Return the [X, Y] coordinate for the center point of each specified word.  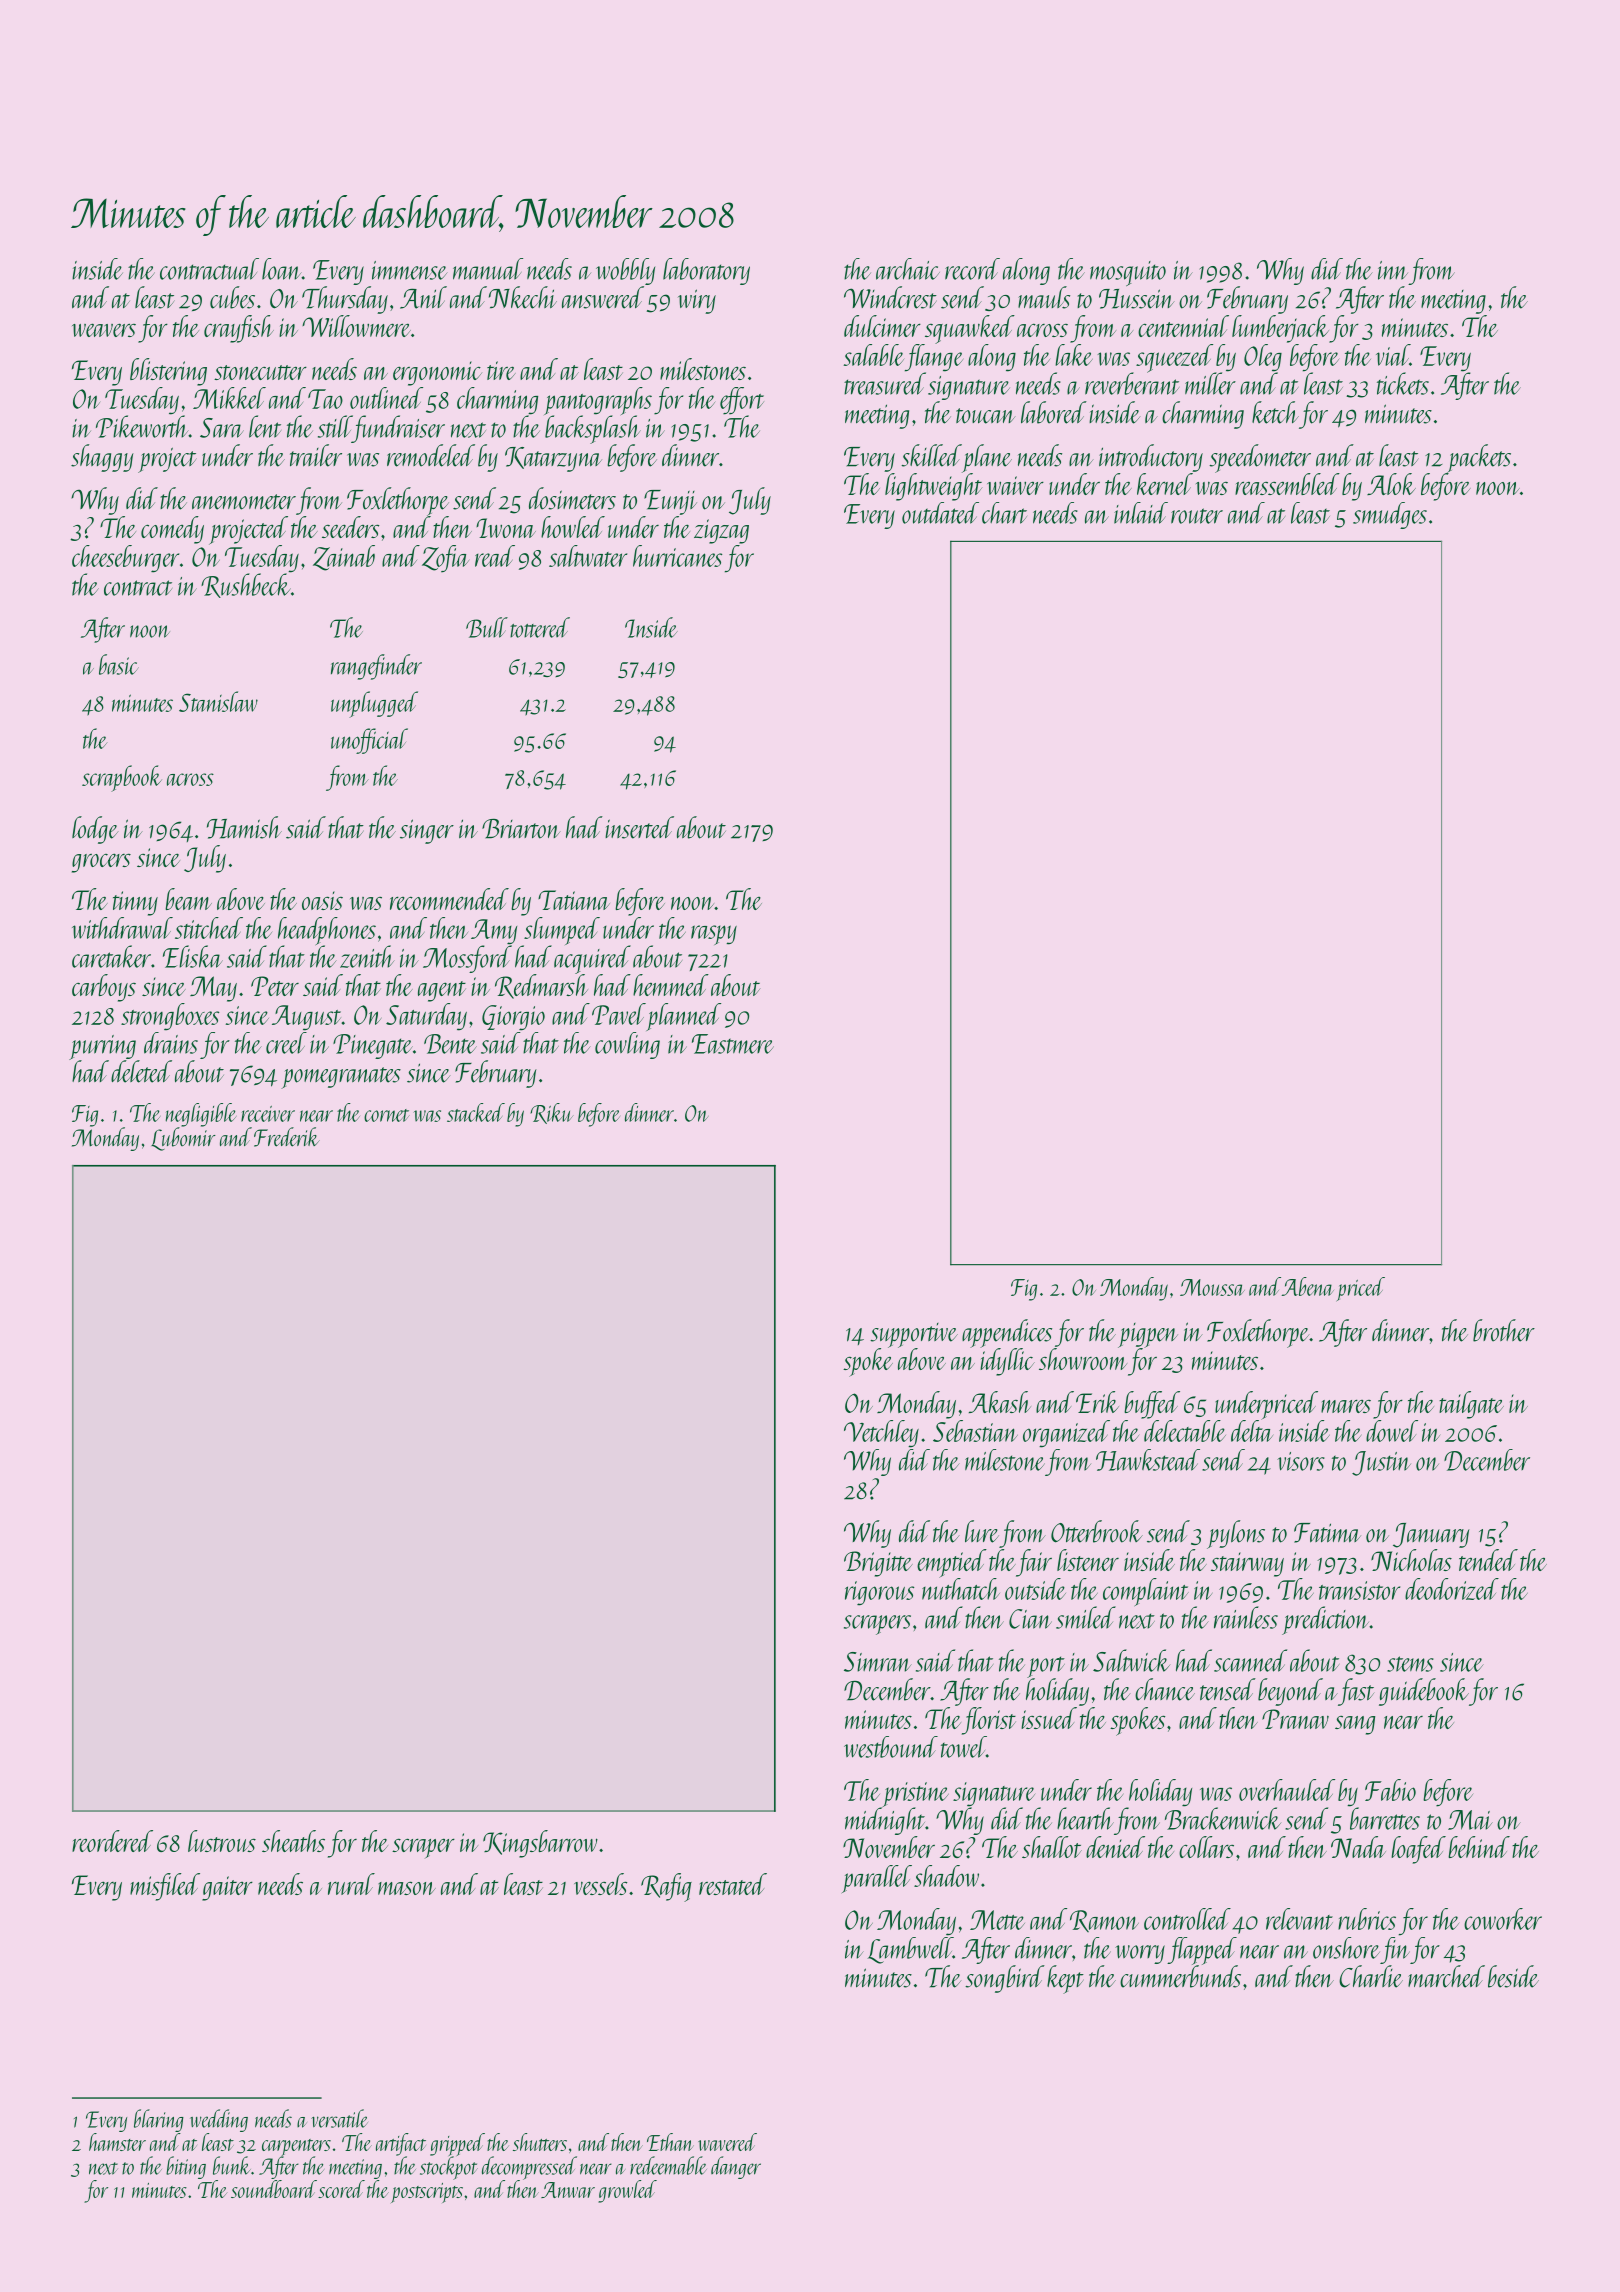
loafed [1418, 1850]
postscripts [427, 2193]
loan [282, 269]
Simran [878, 1662]
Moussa [1212, 1287]
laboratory [706, 271]
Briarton [521, 829]
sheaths [293, 1841]
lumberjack [1280, 329]
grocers [101, 863]
